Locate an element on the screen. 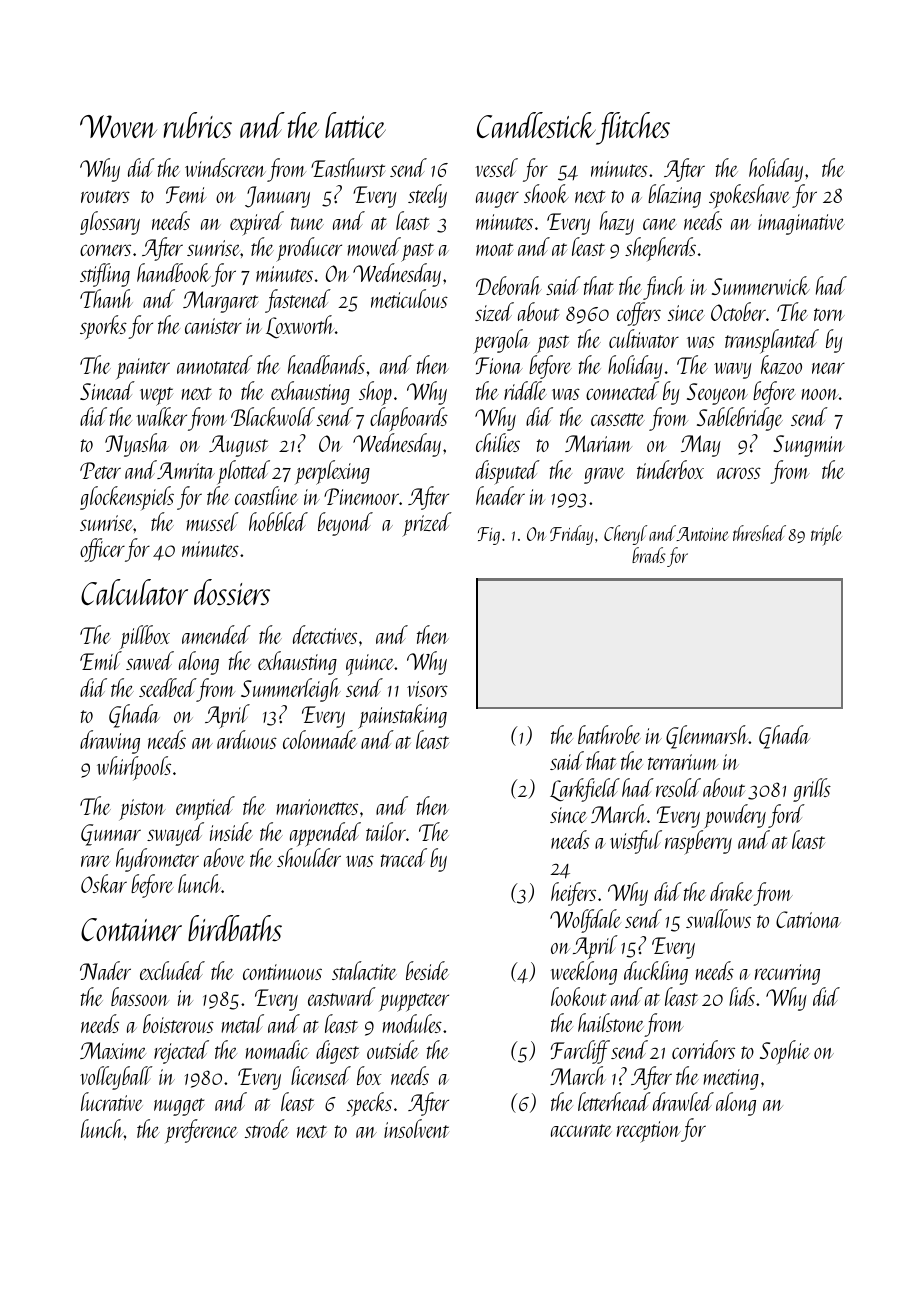  grills is located at coordinates (812, 790).
